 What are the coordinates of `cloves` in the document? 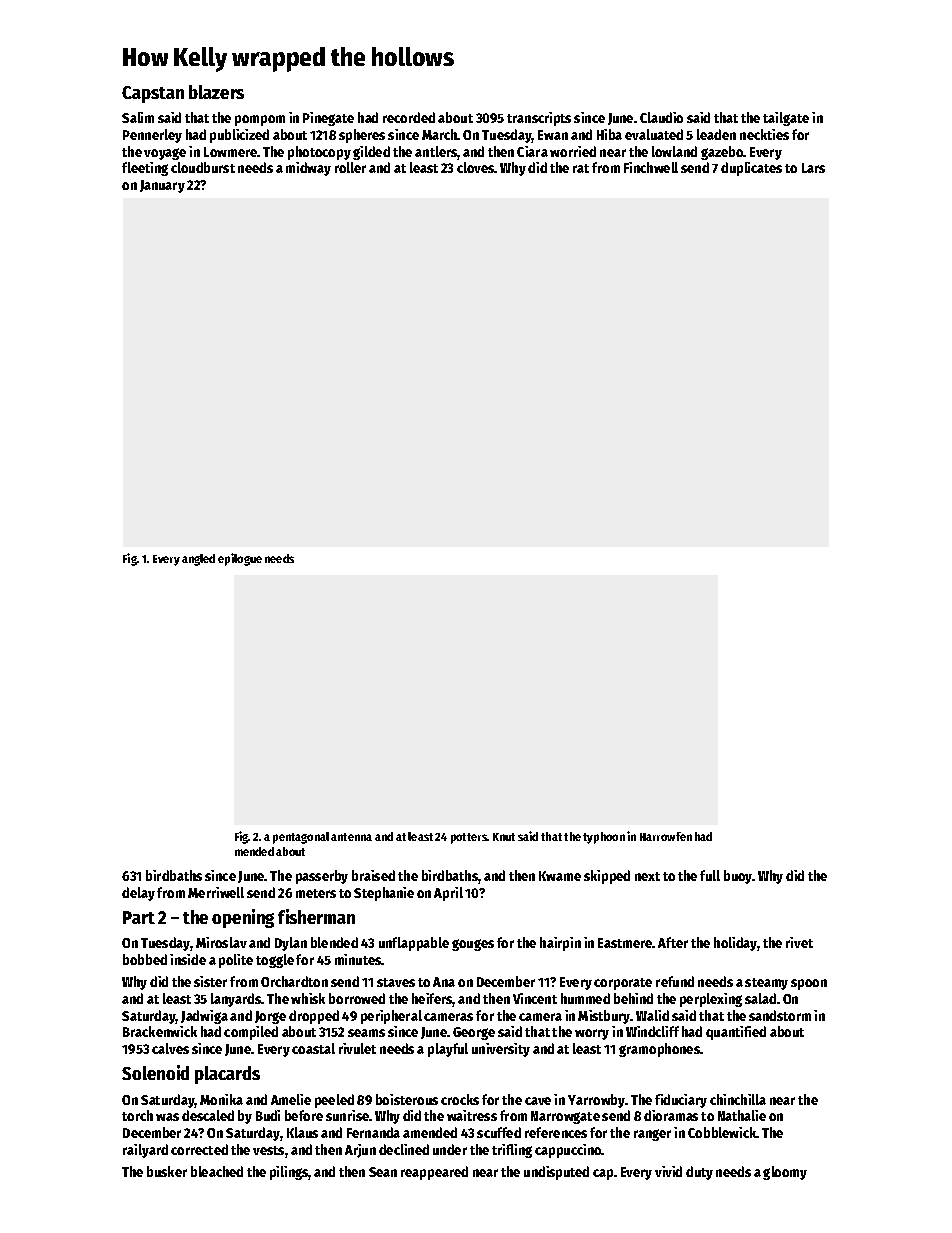 It's located at (476, 167).
